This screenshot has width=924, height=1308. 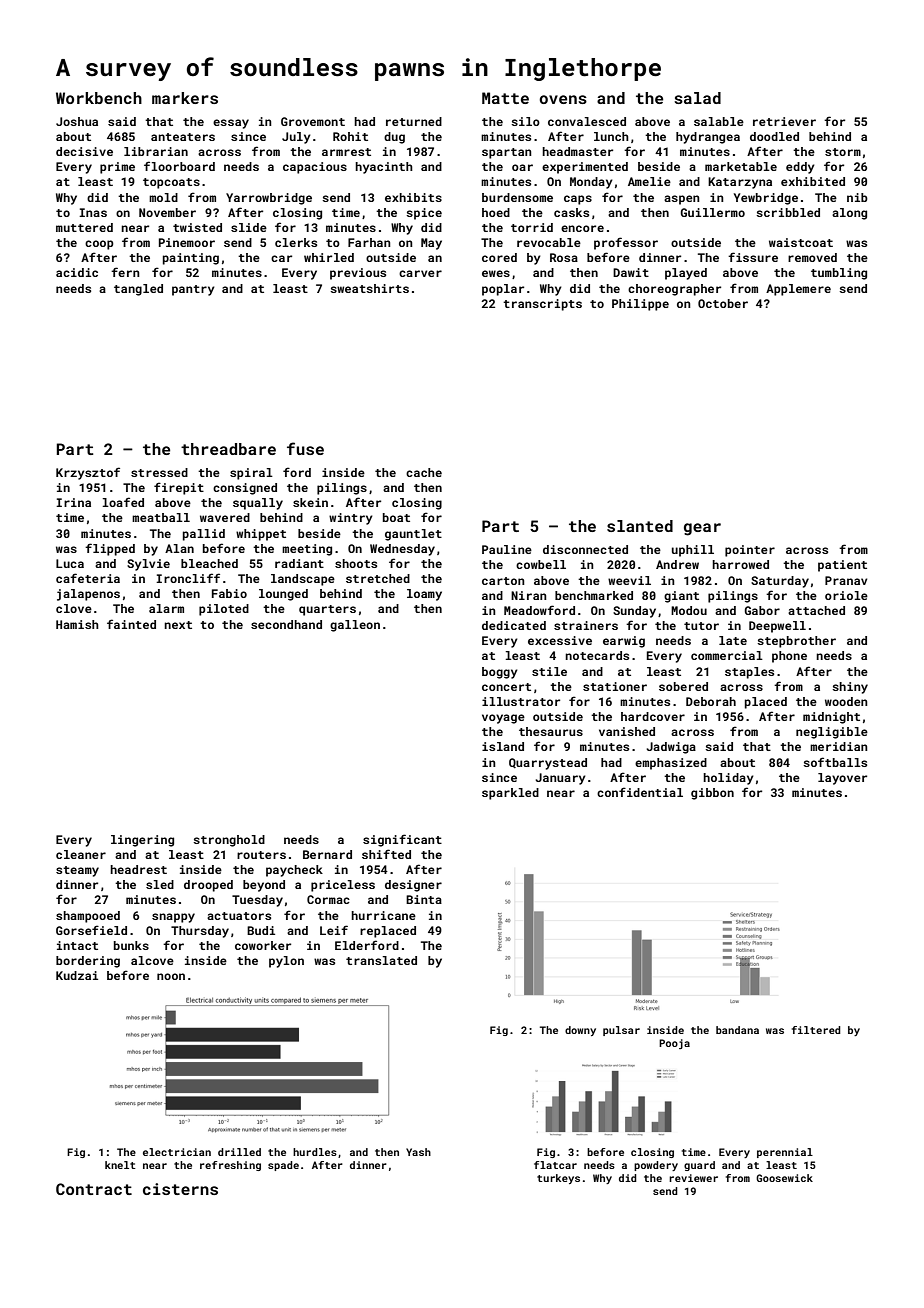 I want to click on downy, so click(x=580, y=1031).
